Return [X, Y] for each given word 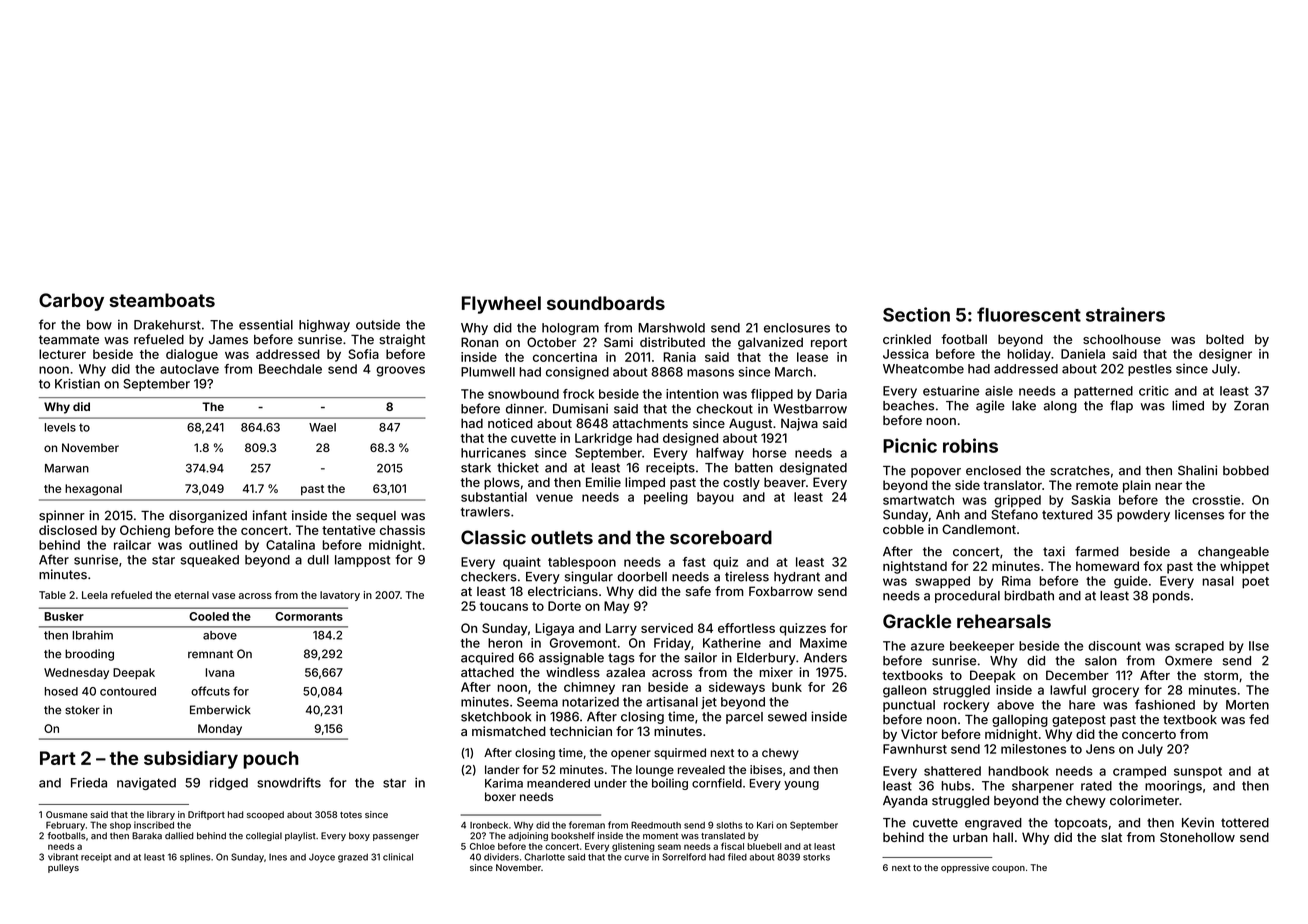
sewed [787, 717]
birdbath [1029, 595]
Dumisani [580, 409]
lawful [1068, 690]
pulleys [63, 868]
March [793, 372]
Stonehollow [1197, 837]
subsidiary [191, 759]
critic [1154, 391]
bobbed [1246, 471]
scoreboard [721, 537]
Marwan [67, 468]
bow [99, 325]
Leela [95, 595]
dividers [501, 857]
